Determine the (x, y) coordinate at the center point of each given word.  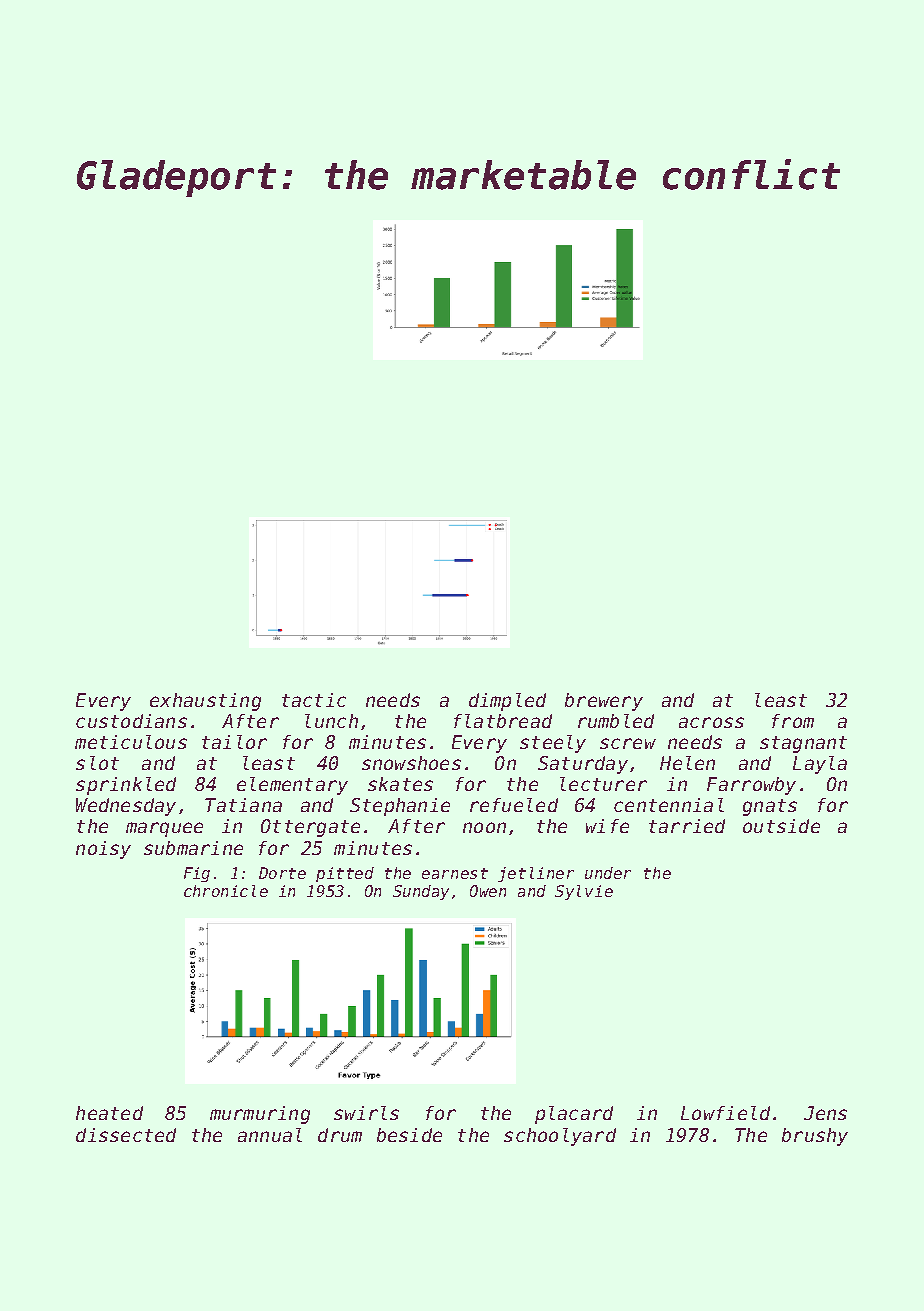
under (608, 873)
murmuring (260, 1115)
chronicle (226, 891)
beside (409, 1135)
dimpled (507, 702)
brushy (815, 1137)
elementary (292, 786)
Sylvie (584, 892)
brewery (604, 702)
